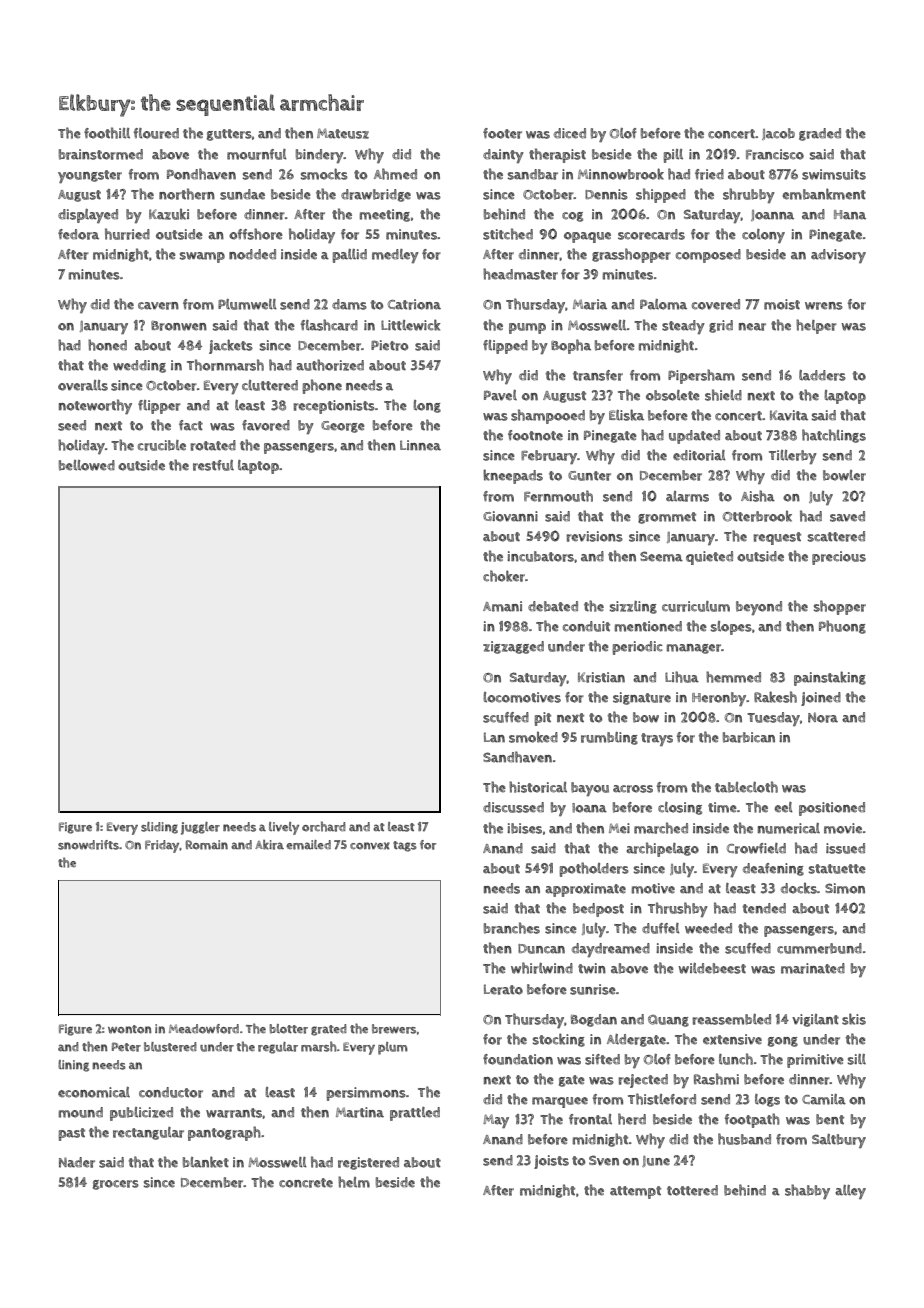  I want to click on Linnea, so click(420, 445).
